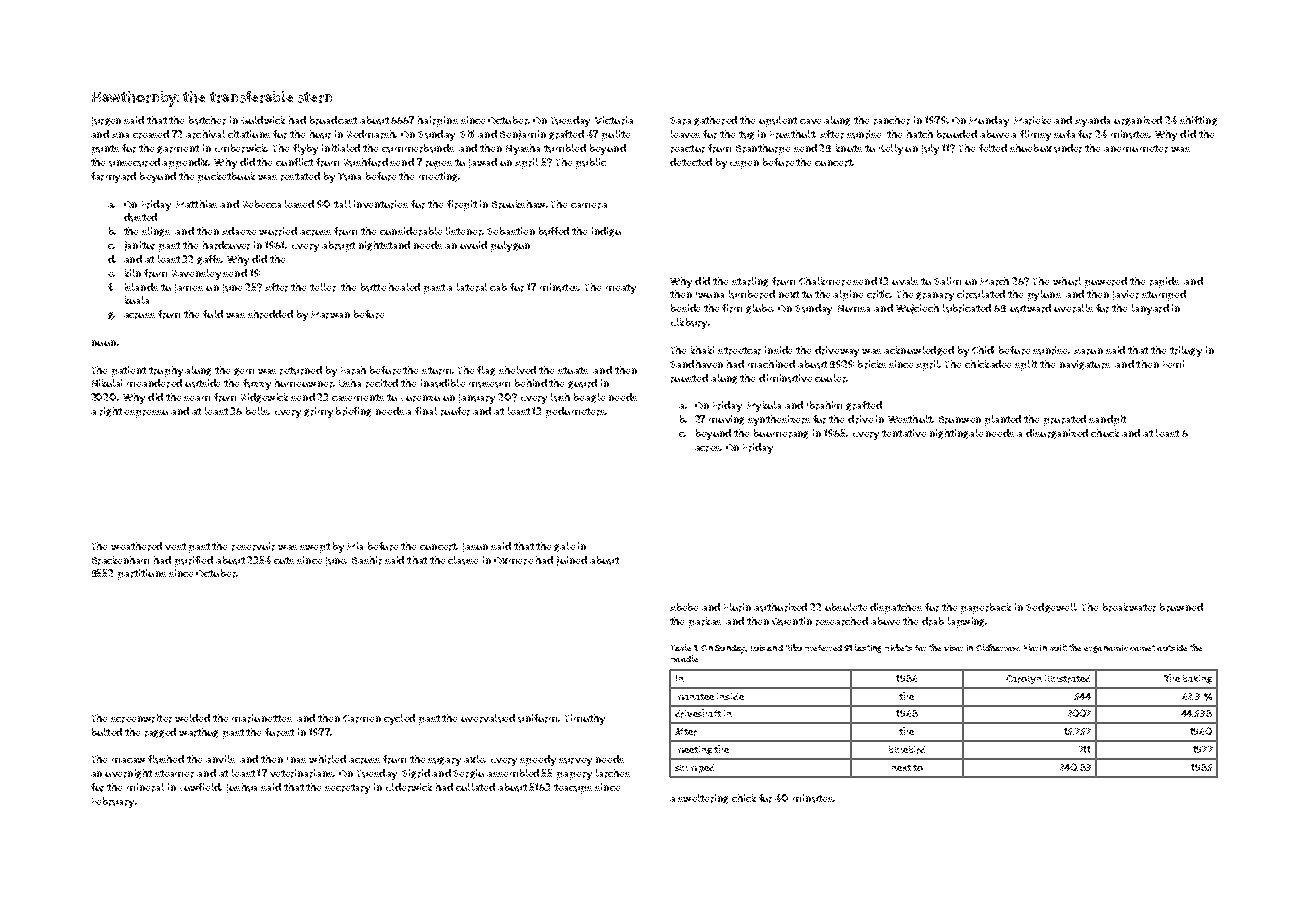  What do you see at coordinates (715, 121) in the screenshot?
I see `gathered` at bounding box center [715, 121].
